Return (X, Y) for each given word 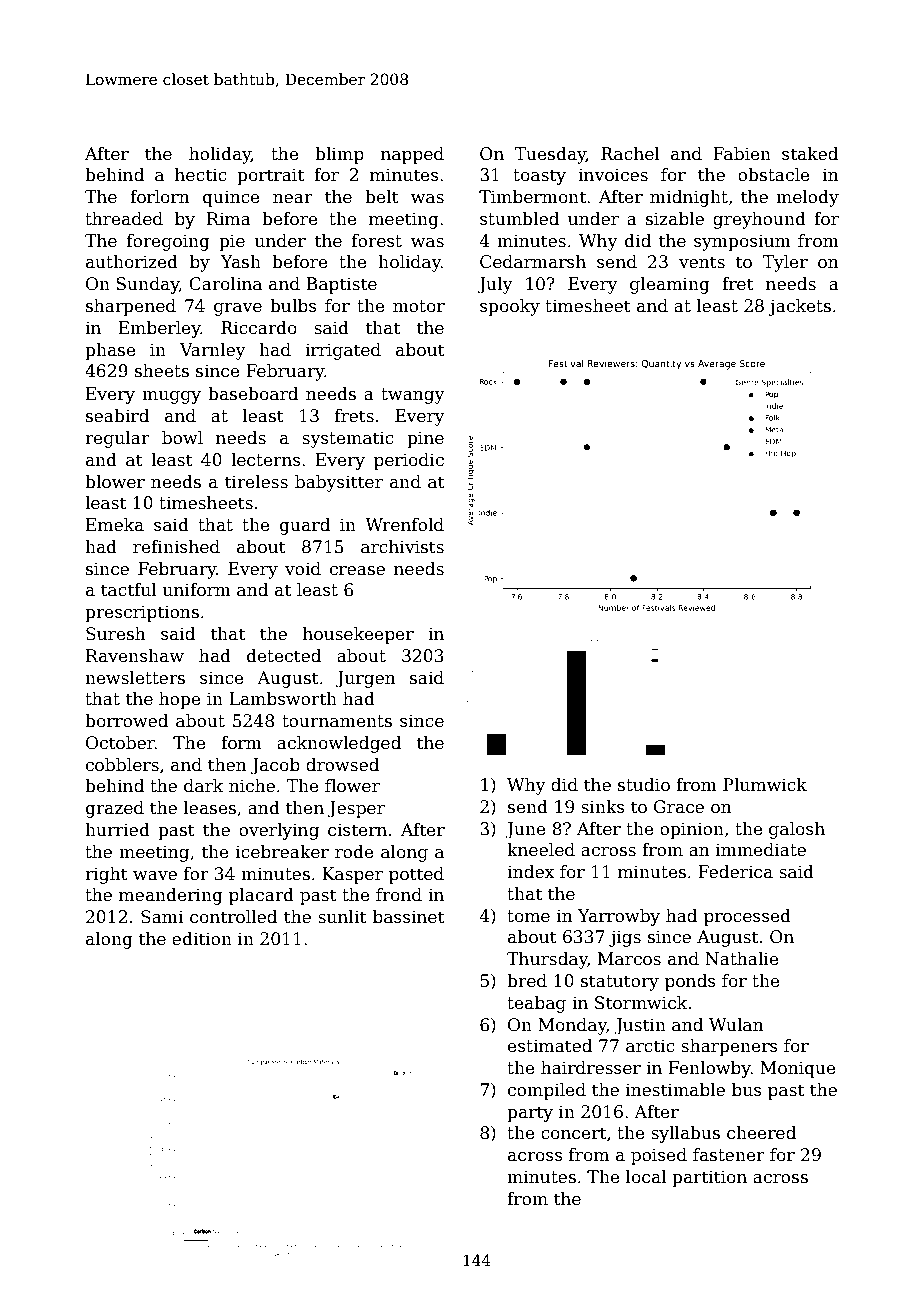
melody (807, 198)
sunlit (342, 917)
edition (202, 939)
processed (747, 917)
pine (425, 439)
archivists (402, 547)
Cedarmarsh (533, 262)
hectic (201, 175)
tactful (129, 590)
